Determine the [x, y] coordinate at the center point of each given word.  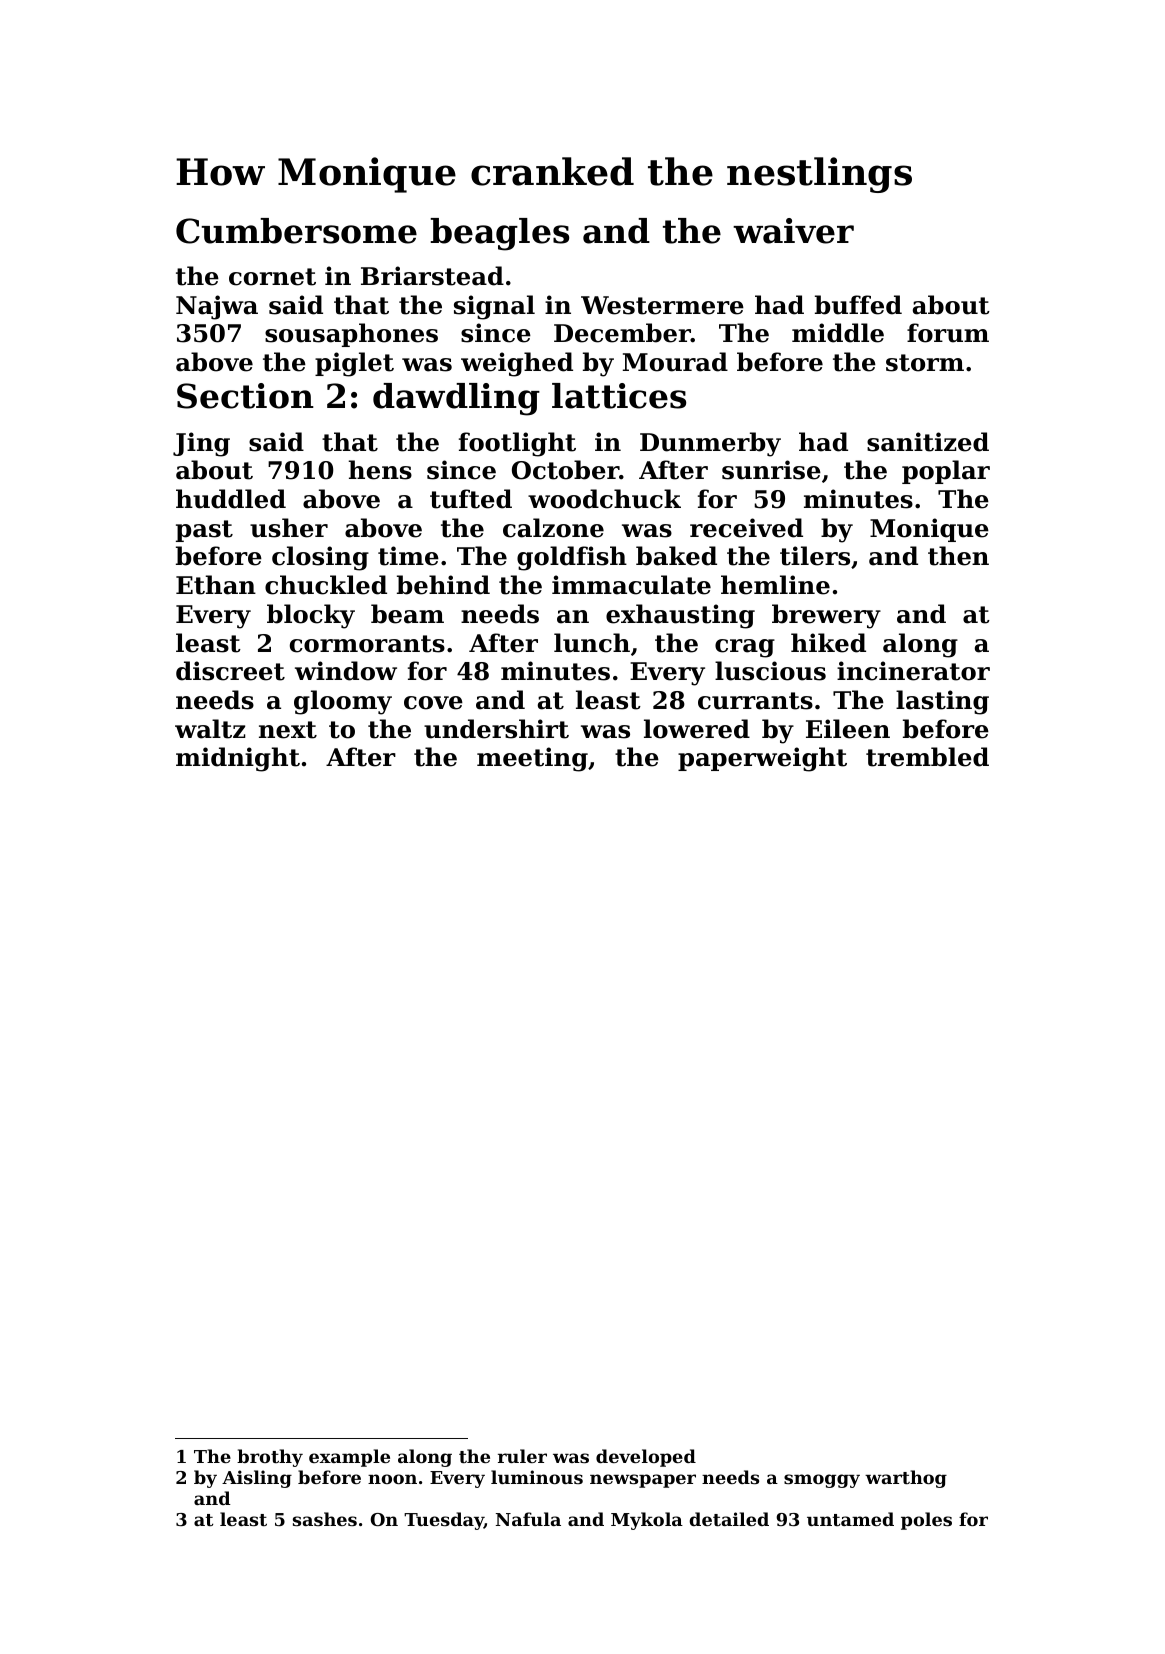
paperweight [762, 759]
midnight [238, 759]
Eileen [848, 729]
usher [289, 528]
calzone [553, 528]
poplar [946, 472]
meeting [532, 759]
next [288, 730]
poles [926, 1521]
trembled [927, 757]
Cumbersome [296, 231]
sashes [325, 1519]
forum [948, 333]
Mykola [647, 1521]
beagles [499, 234]
